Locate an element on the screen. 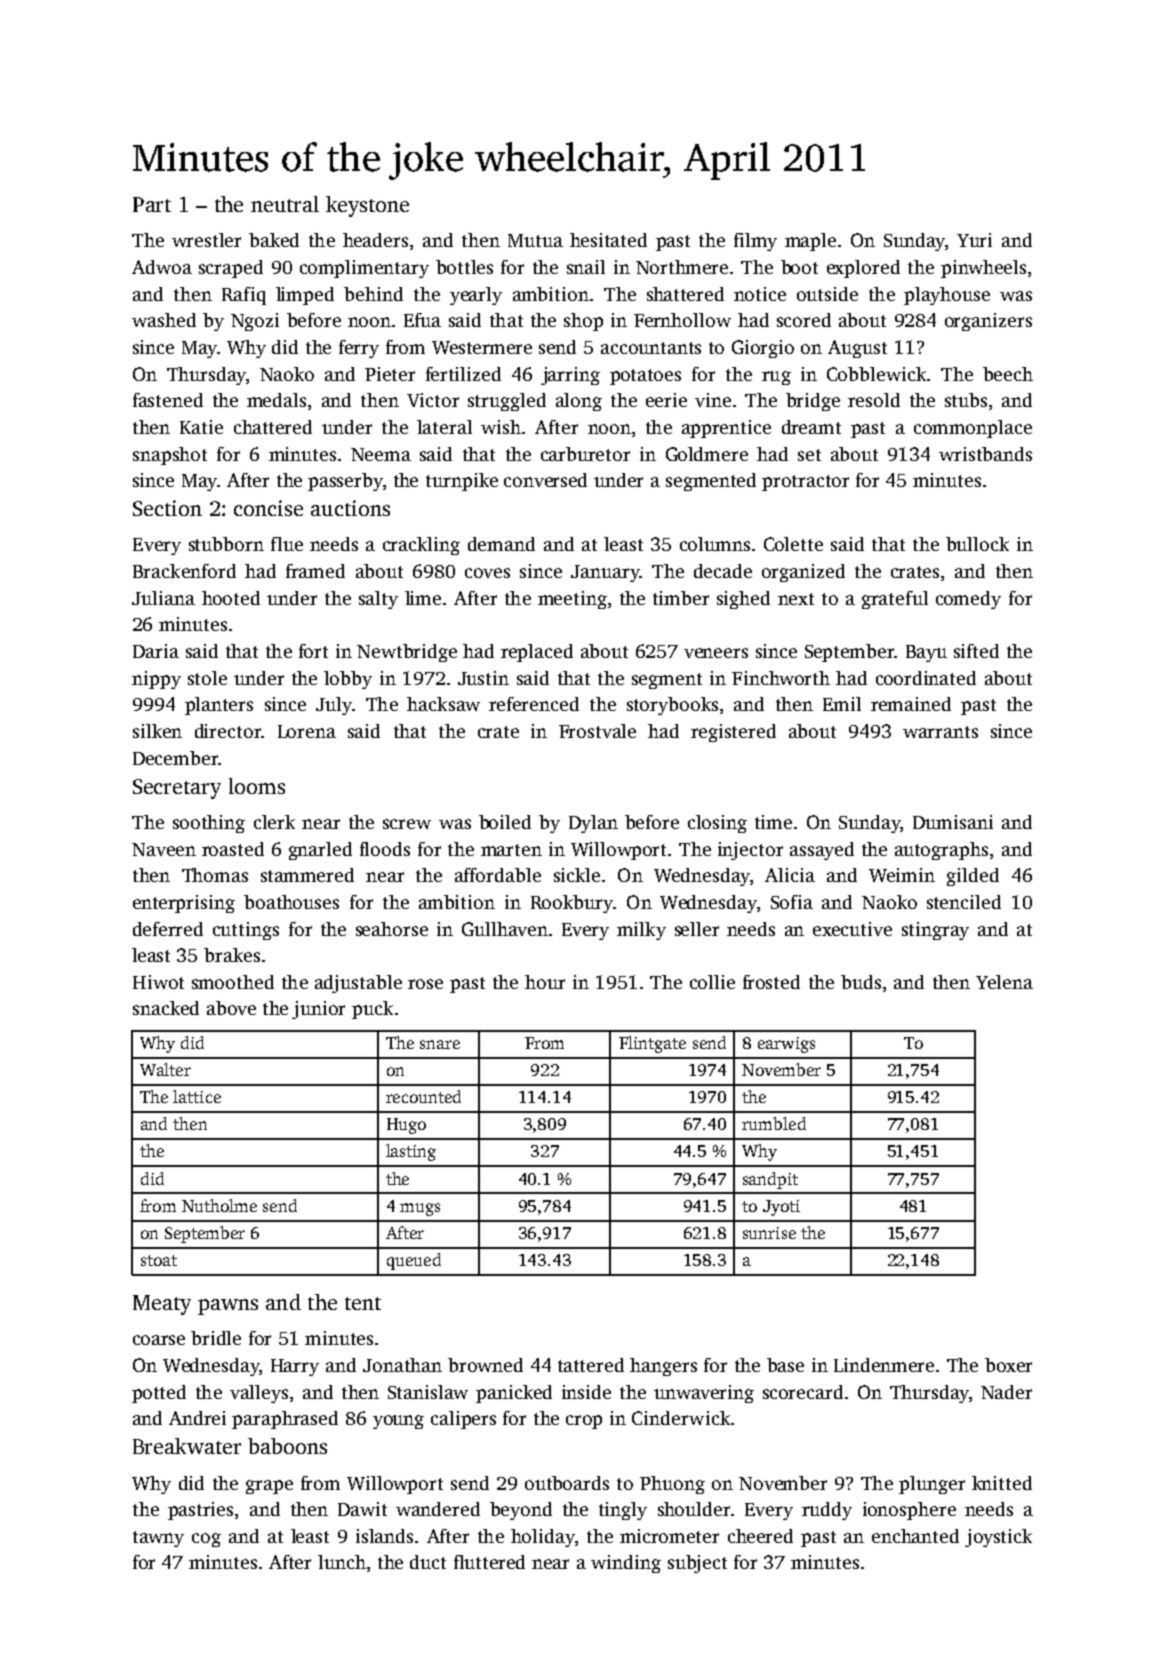 This screenshot has width=1165, height=1654. Mutua is located at coordinates (535, 240).
